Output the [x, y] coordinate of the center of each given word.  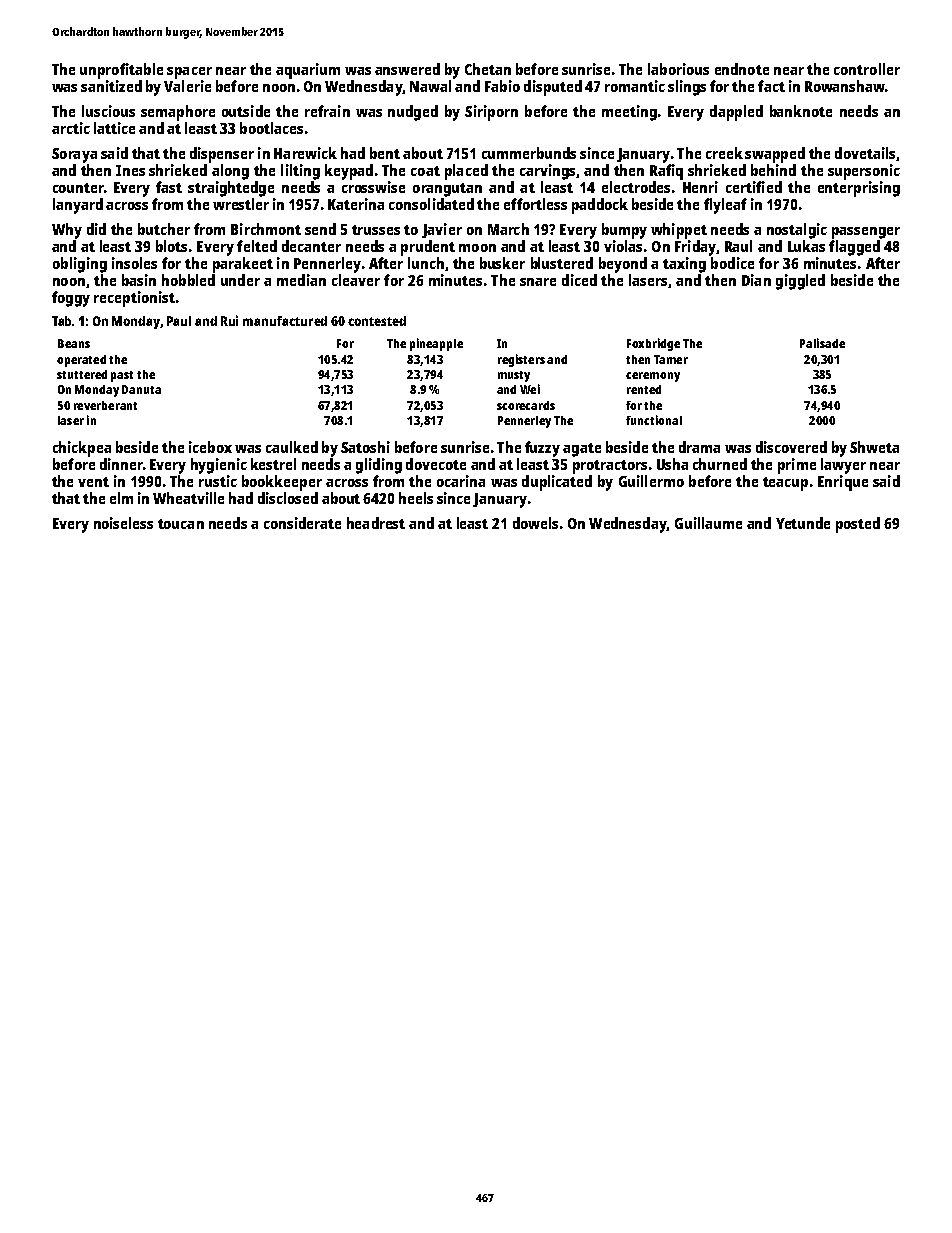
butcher [164, 229]
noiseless [123, 523]
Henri [700, 187]
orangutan [447, 190]
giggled [800, 282]
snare [538, 282]
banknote [801, 111]
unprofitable [121, 71]
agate [582, 450]
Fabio [502, 86]
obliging [80, 265]
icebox [210, 447]
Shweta [874, 447]
